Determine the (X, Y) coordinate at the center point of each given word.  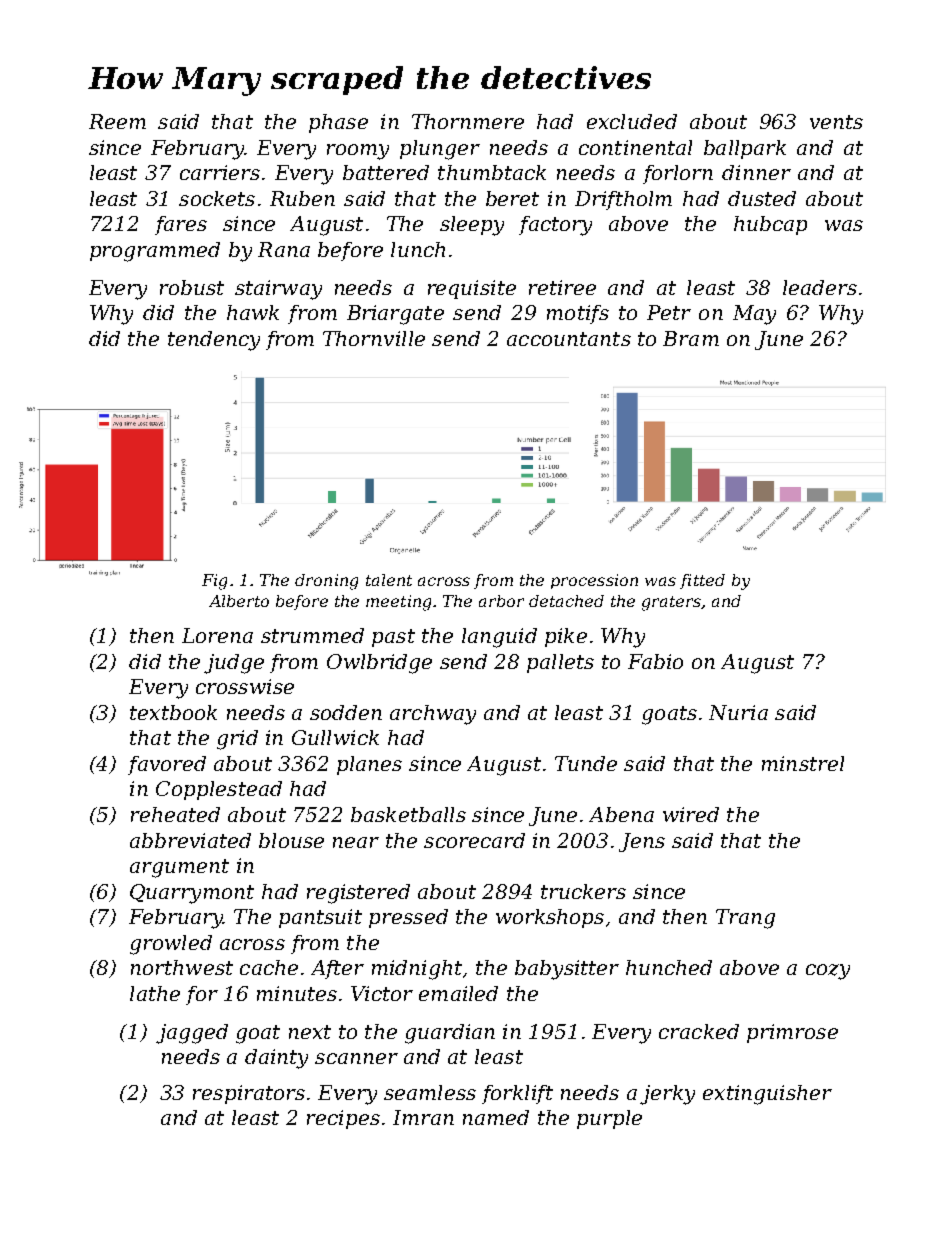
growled (171, 945)
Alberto (239, 601)
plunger (440, 150)
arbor (501, 601)
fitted (702, 581)
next (310, 1032)
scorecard (474, 840)
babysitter (567, 970)
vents (836, 122)
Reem (117, 121)
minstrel (803, 763)
